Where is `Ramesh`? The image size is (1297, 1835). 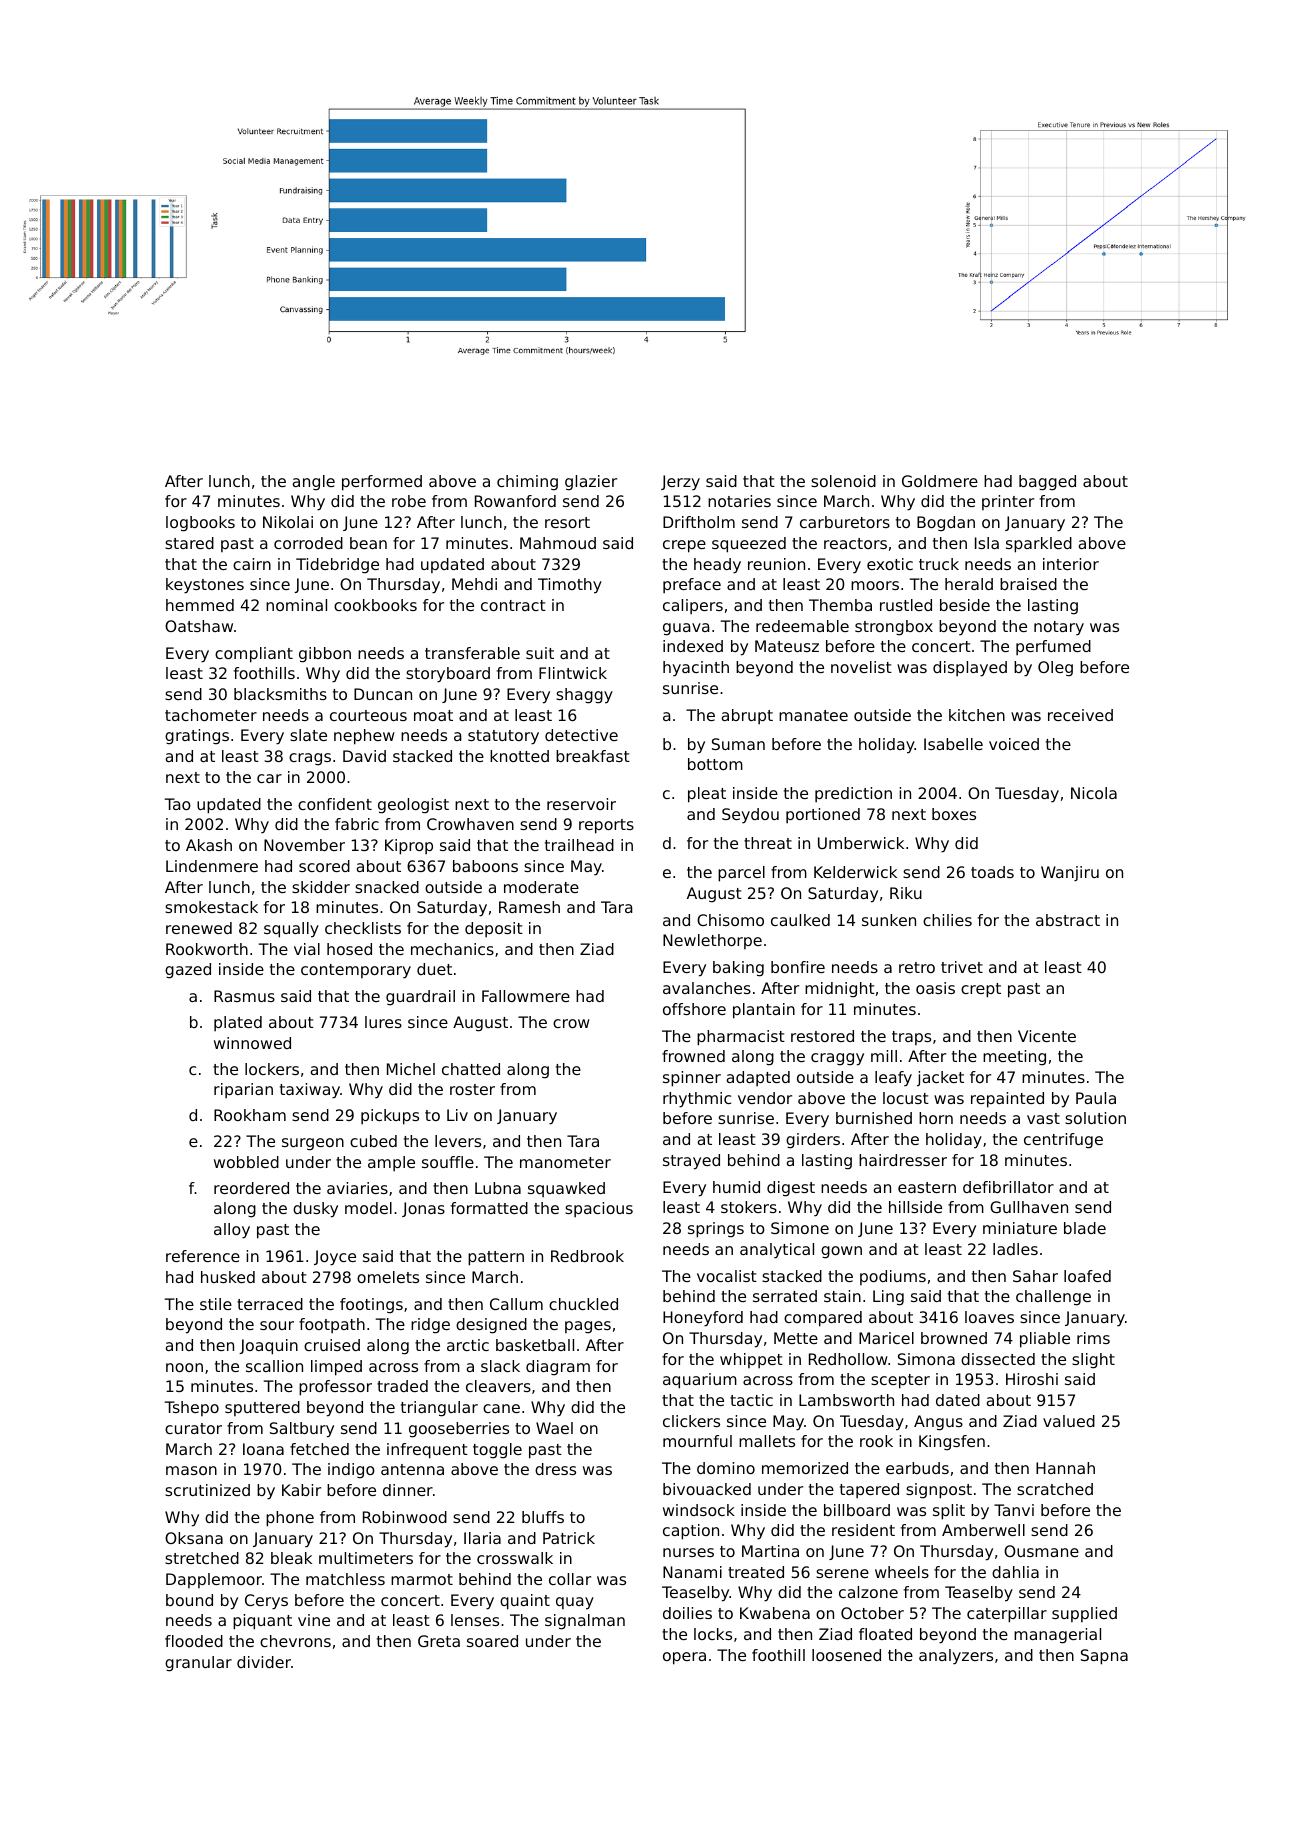 Ramesh is located at coordinates (529, 907).
